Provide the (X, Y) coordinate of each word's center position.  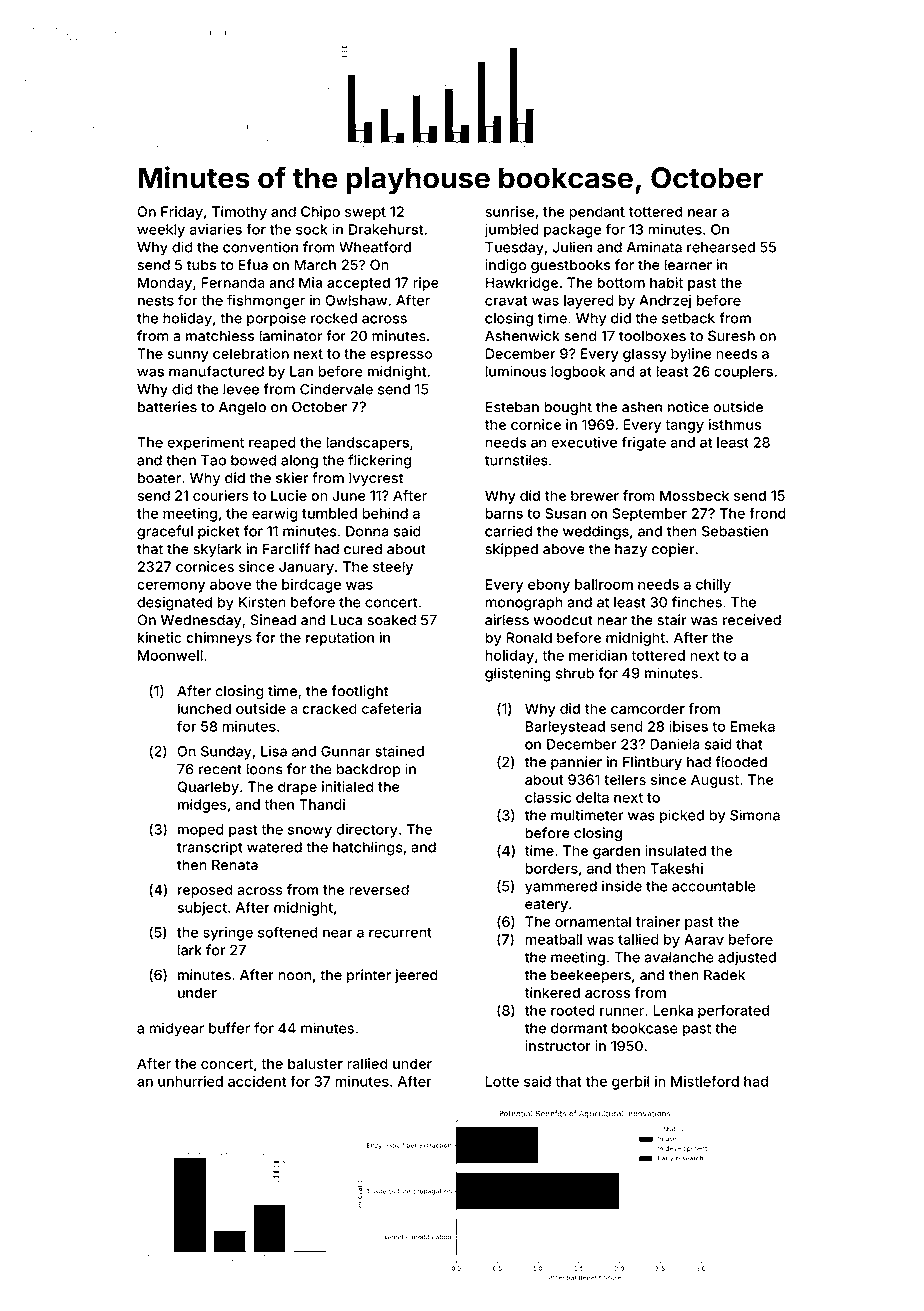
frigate (643, 443)
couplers (743, 373)
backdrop (368, 770)
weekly (161, 231)
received (752, 620)
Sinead (273, 620)
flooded (741, 762)
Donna (367, 531)
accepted (358, 284)
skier (292, 478)
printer (369, 976)
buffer (229, 1028)
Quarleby (208, 788)
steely (393, 568)
